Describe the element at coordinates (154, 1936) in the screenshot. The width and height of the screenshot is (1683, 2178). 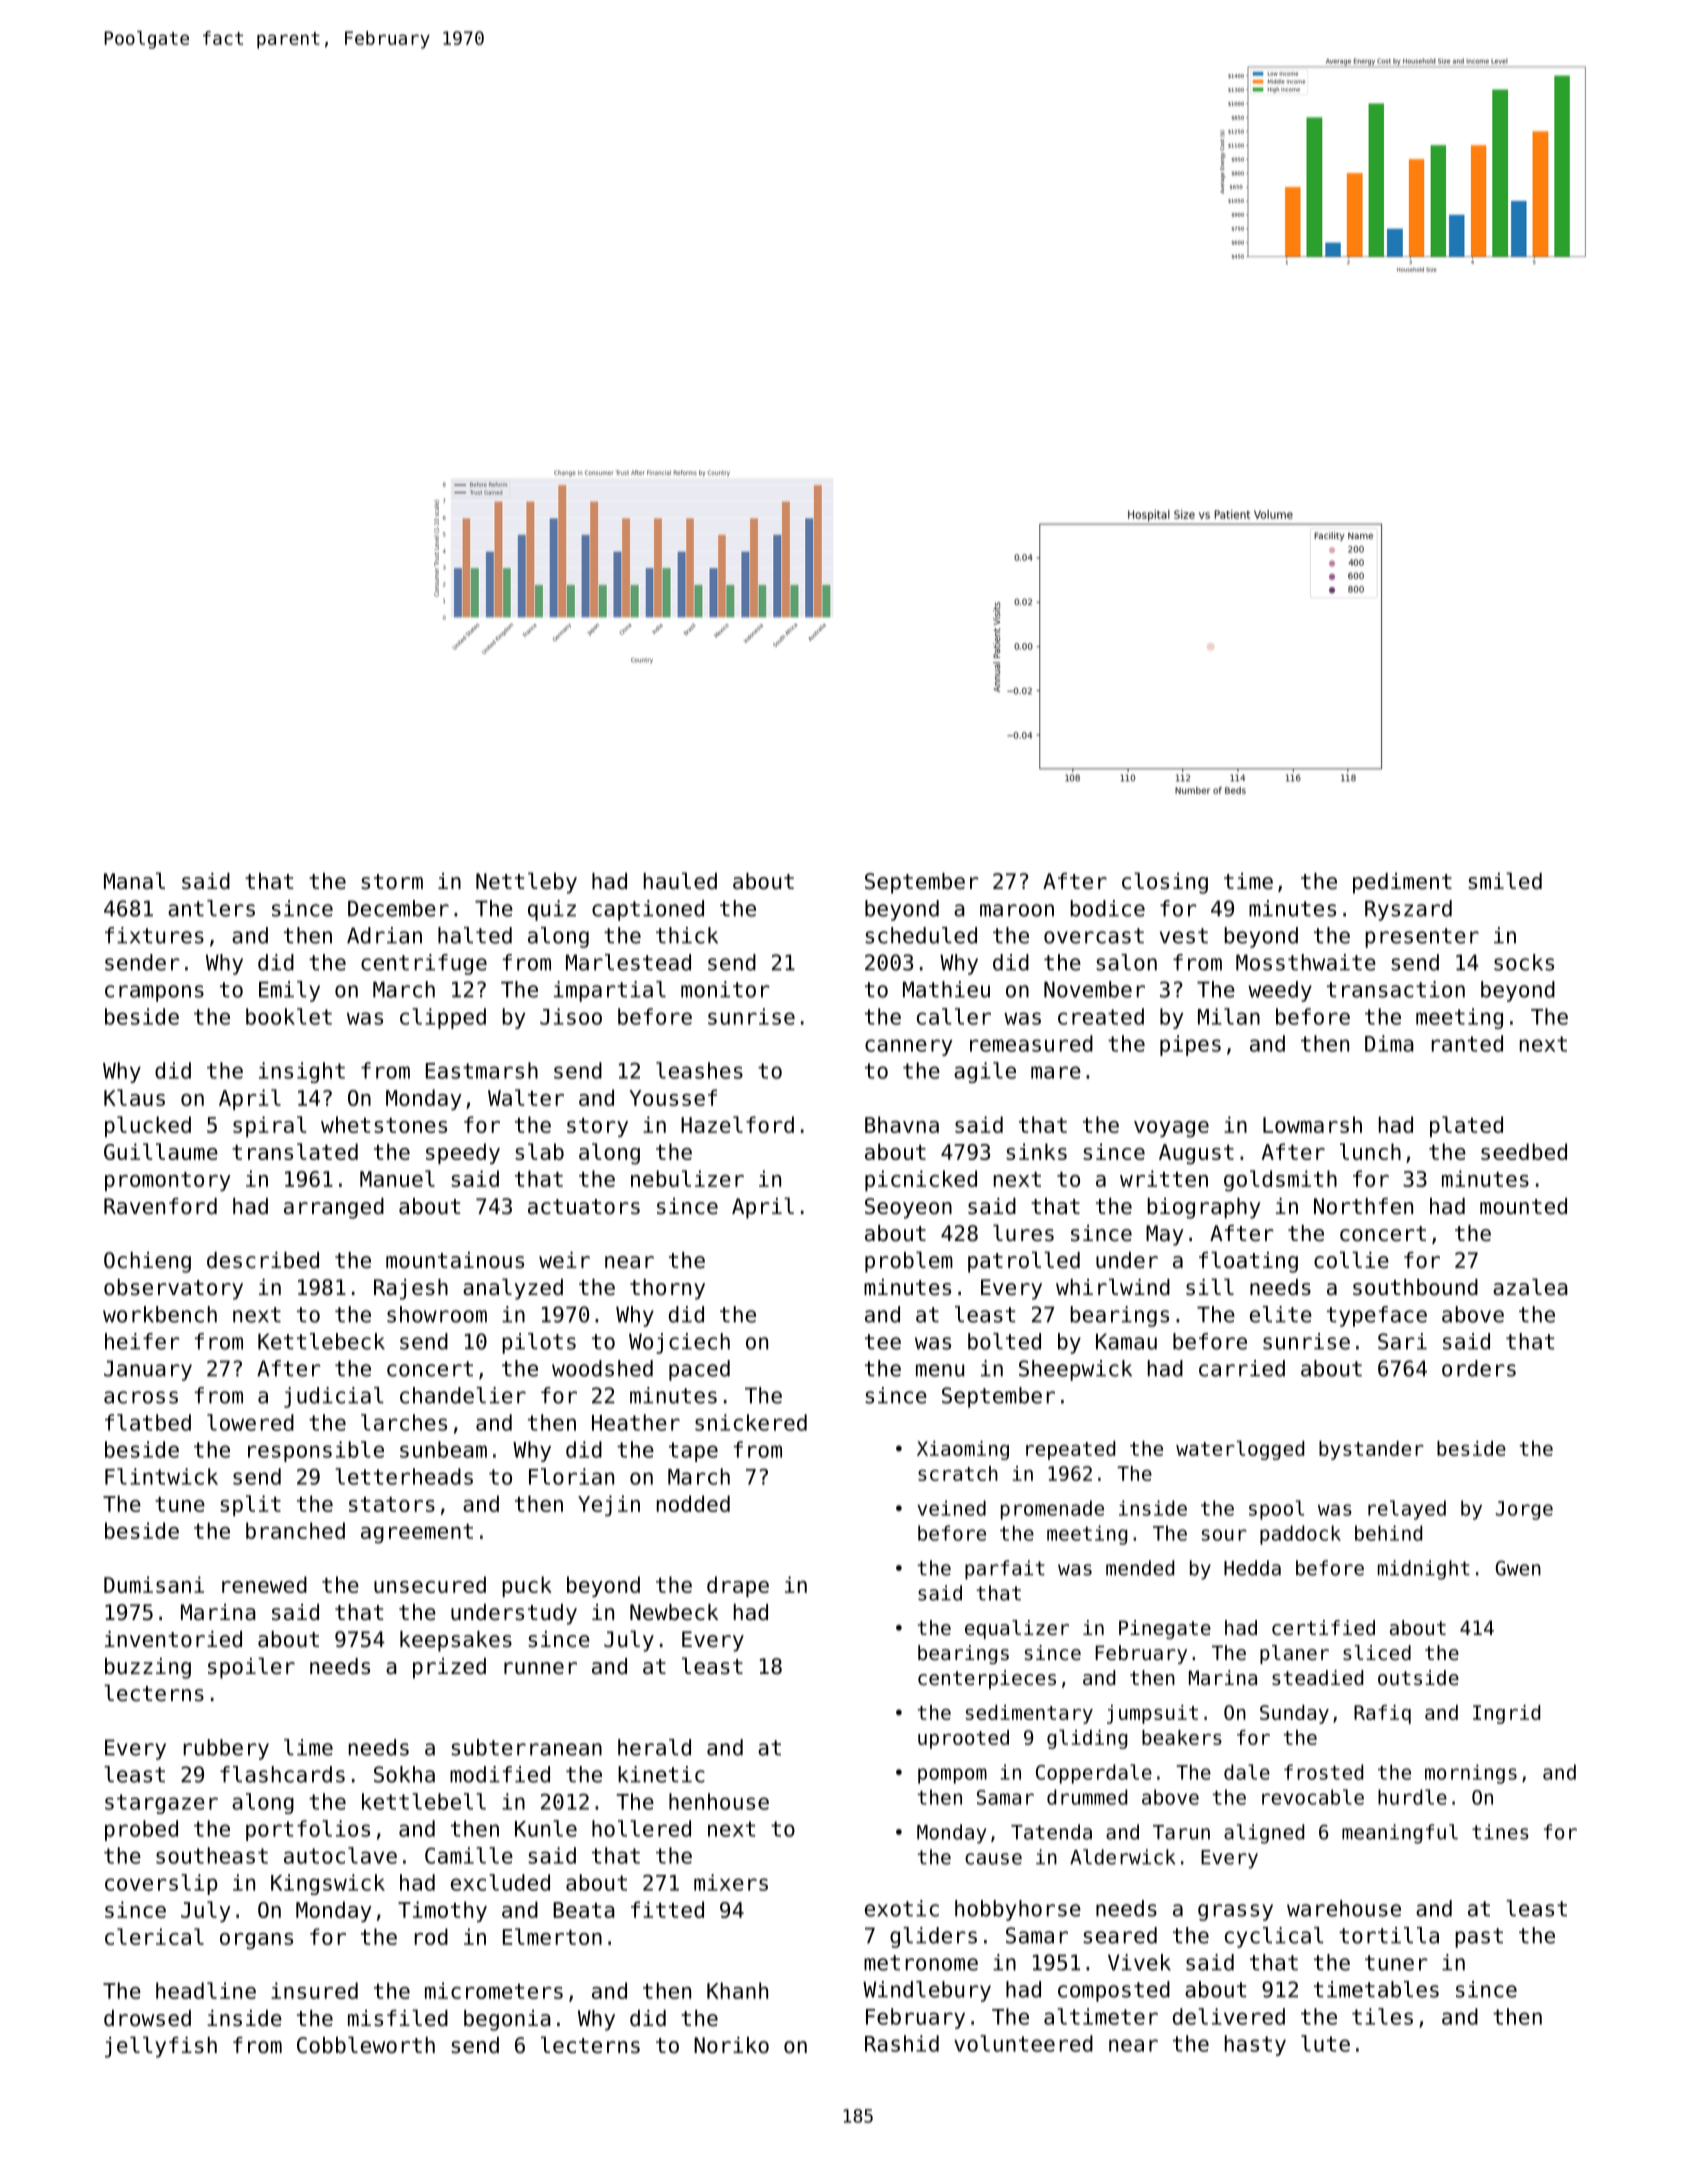
I see `clerical` at that location.
